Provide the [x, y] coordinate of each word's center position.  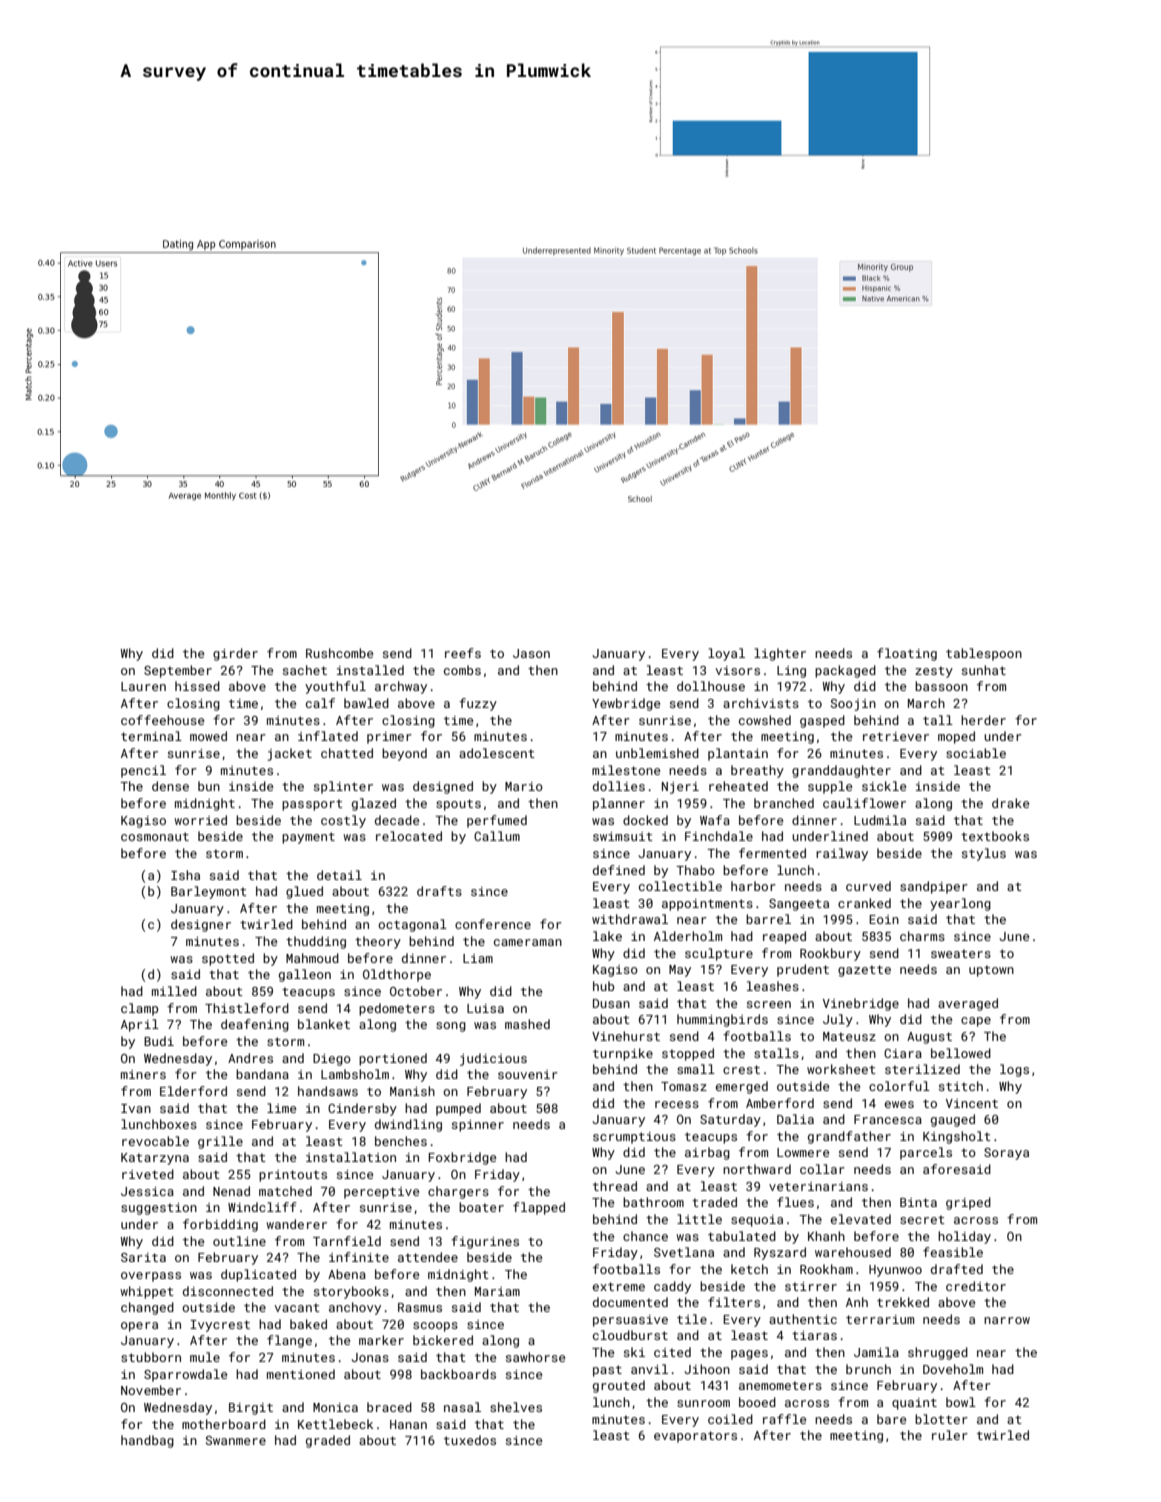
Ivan [136, 1108]
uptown [991, 971]
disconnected [228, 1291]
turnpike [623, 1054]
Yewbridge [626, 704]
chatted [347, 753]
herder [983, 720]
